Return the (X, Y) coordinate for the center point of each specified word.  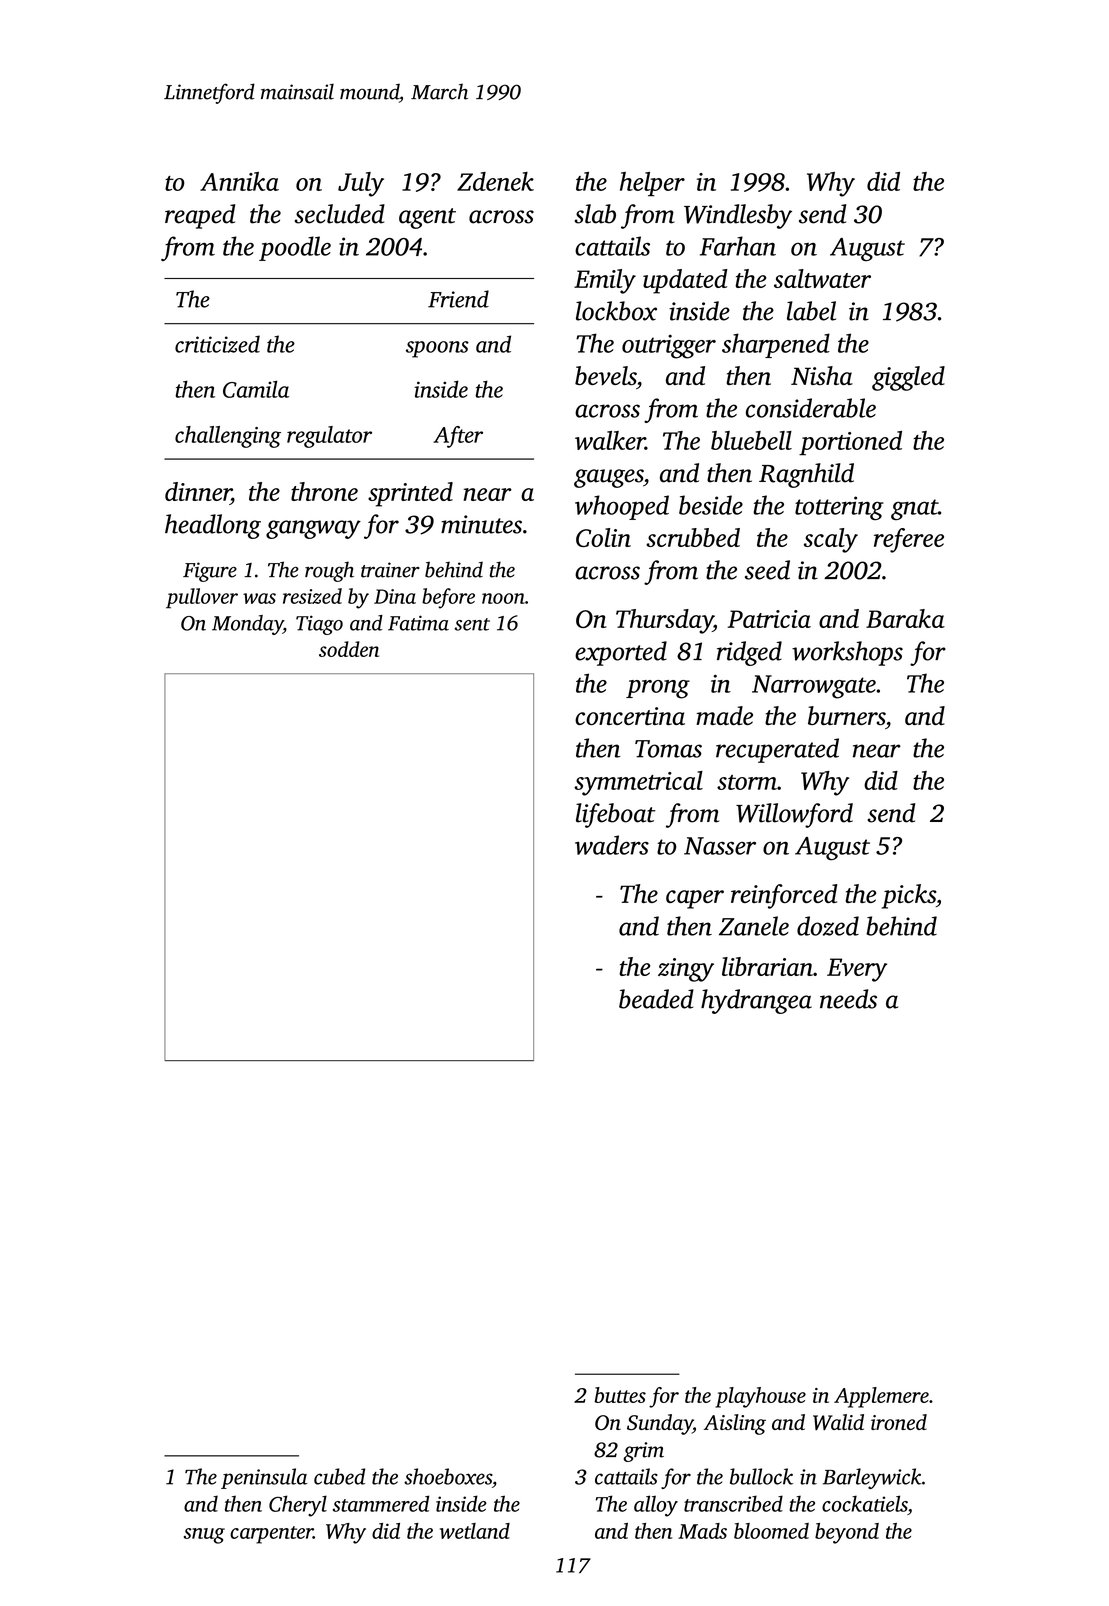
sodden (349, 649)
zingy (686, 970)
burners (846, 715)
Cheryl (298, 1506)
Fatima (418, 623)
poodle (295, 248)
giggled (908, 378)
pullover (202, 598)
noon (503, 598)
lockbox (616, 311)
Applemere (881, 1397)
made (724, 715)
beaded (656, 999)
